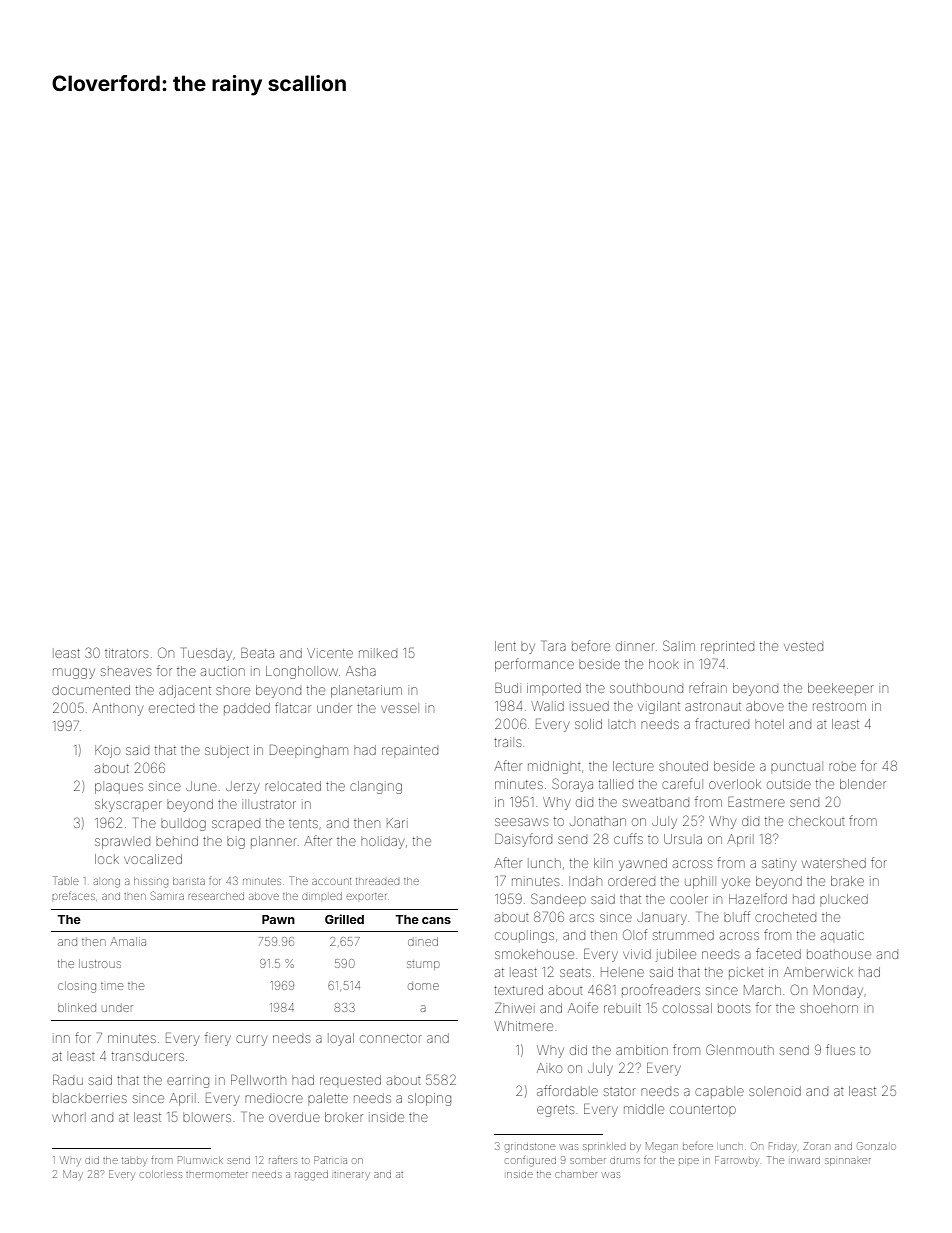 This screenshot has width=952, height=1233. I want to click on titrators, so click(126, 653).
